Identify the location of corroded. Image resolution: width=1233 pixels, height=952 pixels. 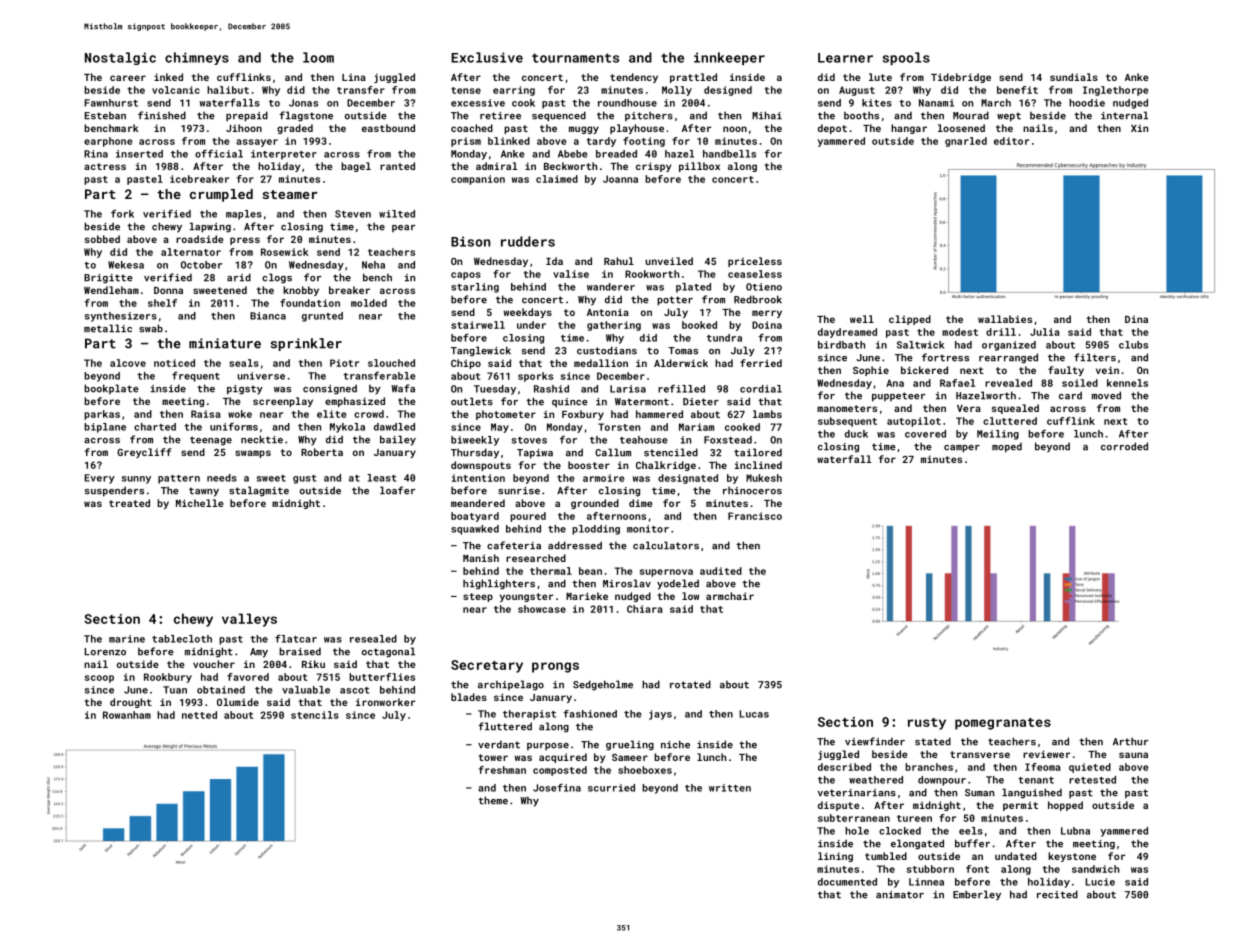
(1124, 446).
